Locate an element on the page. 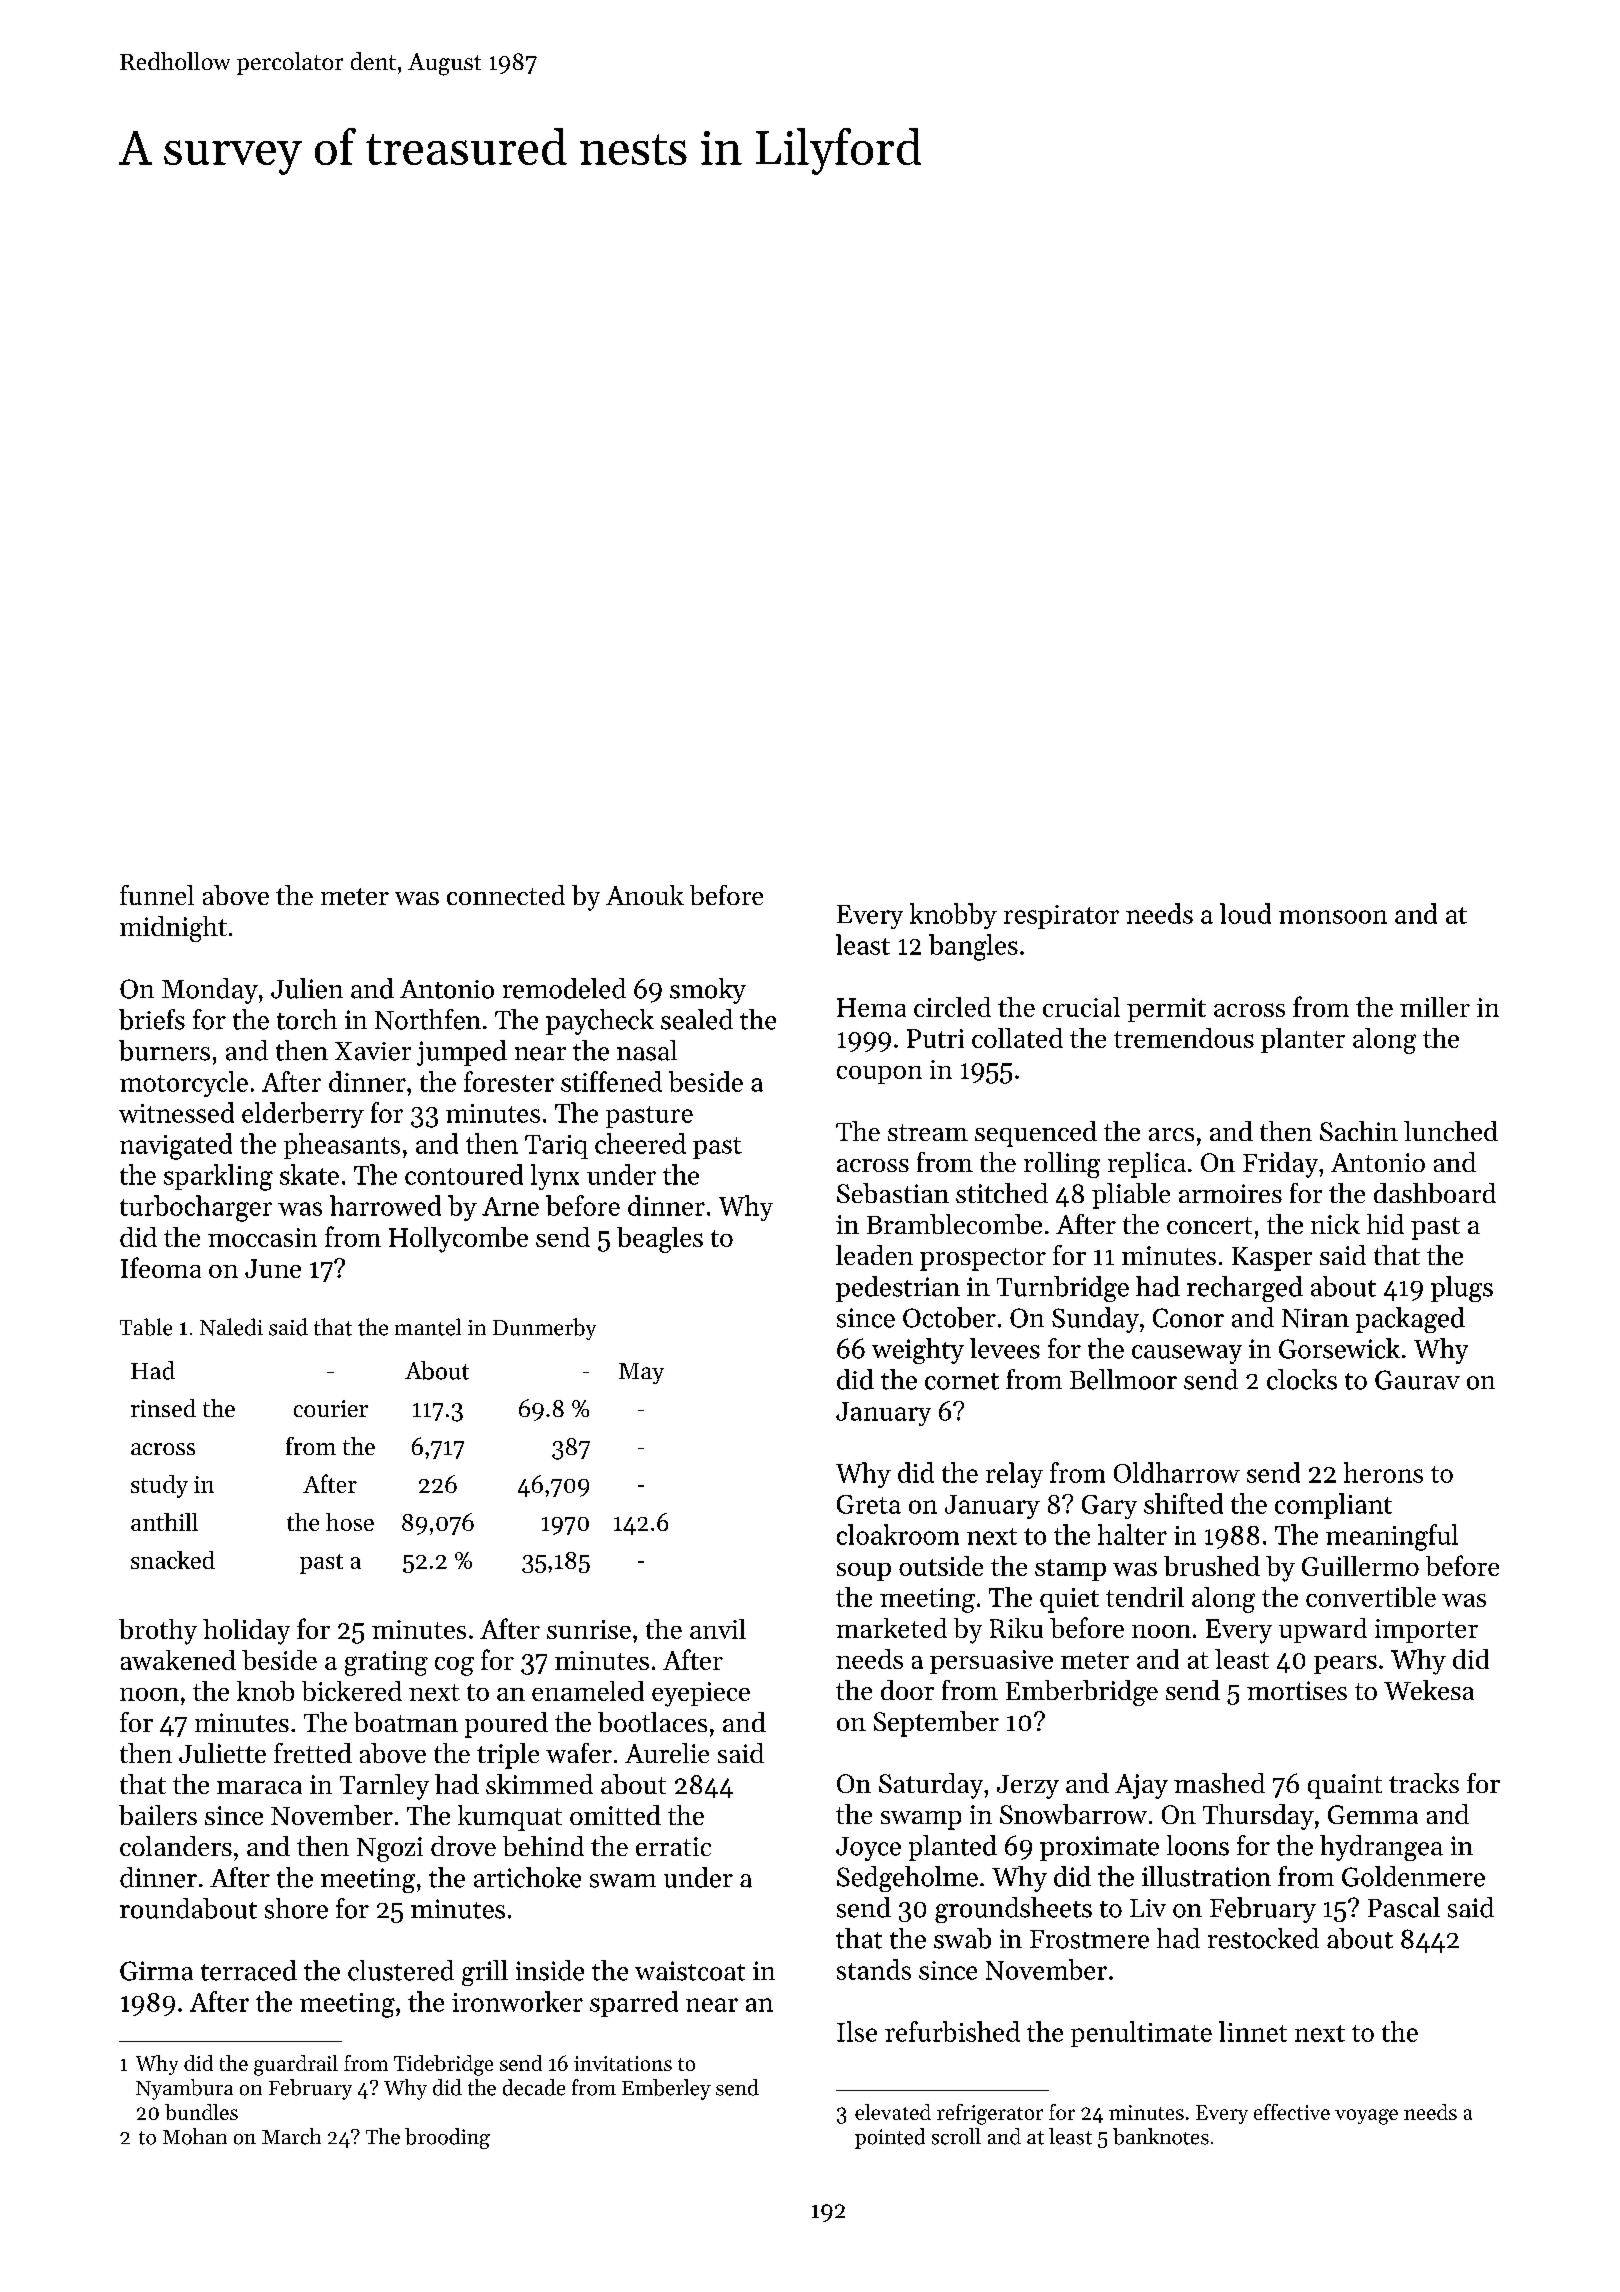  monsoon is located at coordinates (1333, 917).
